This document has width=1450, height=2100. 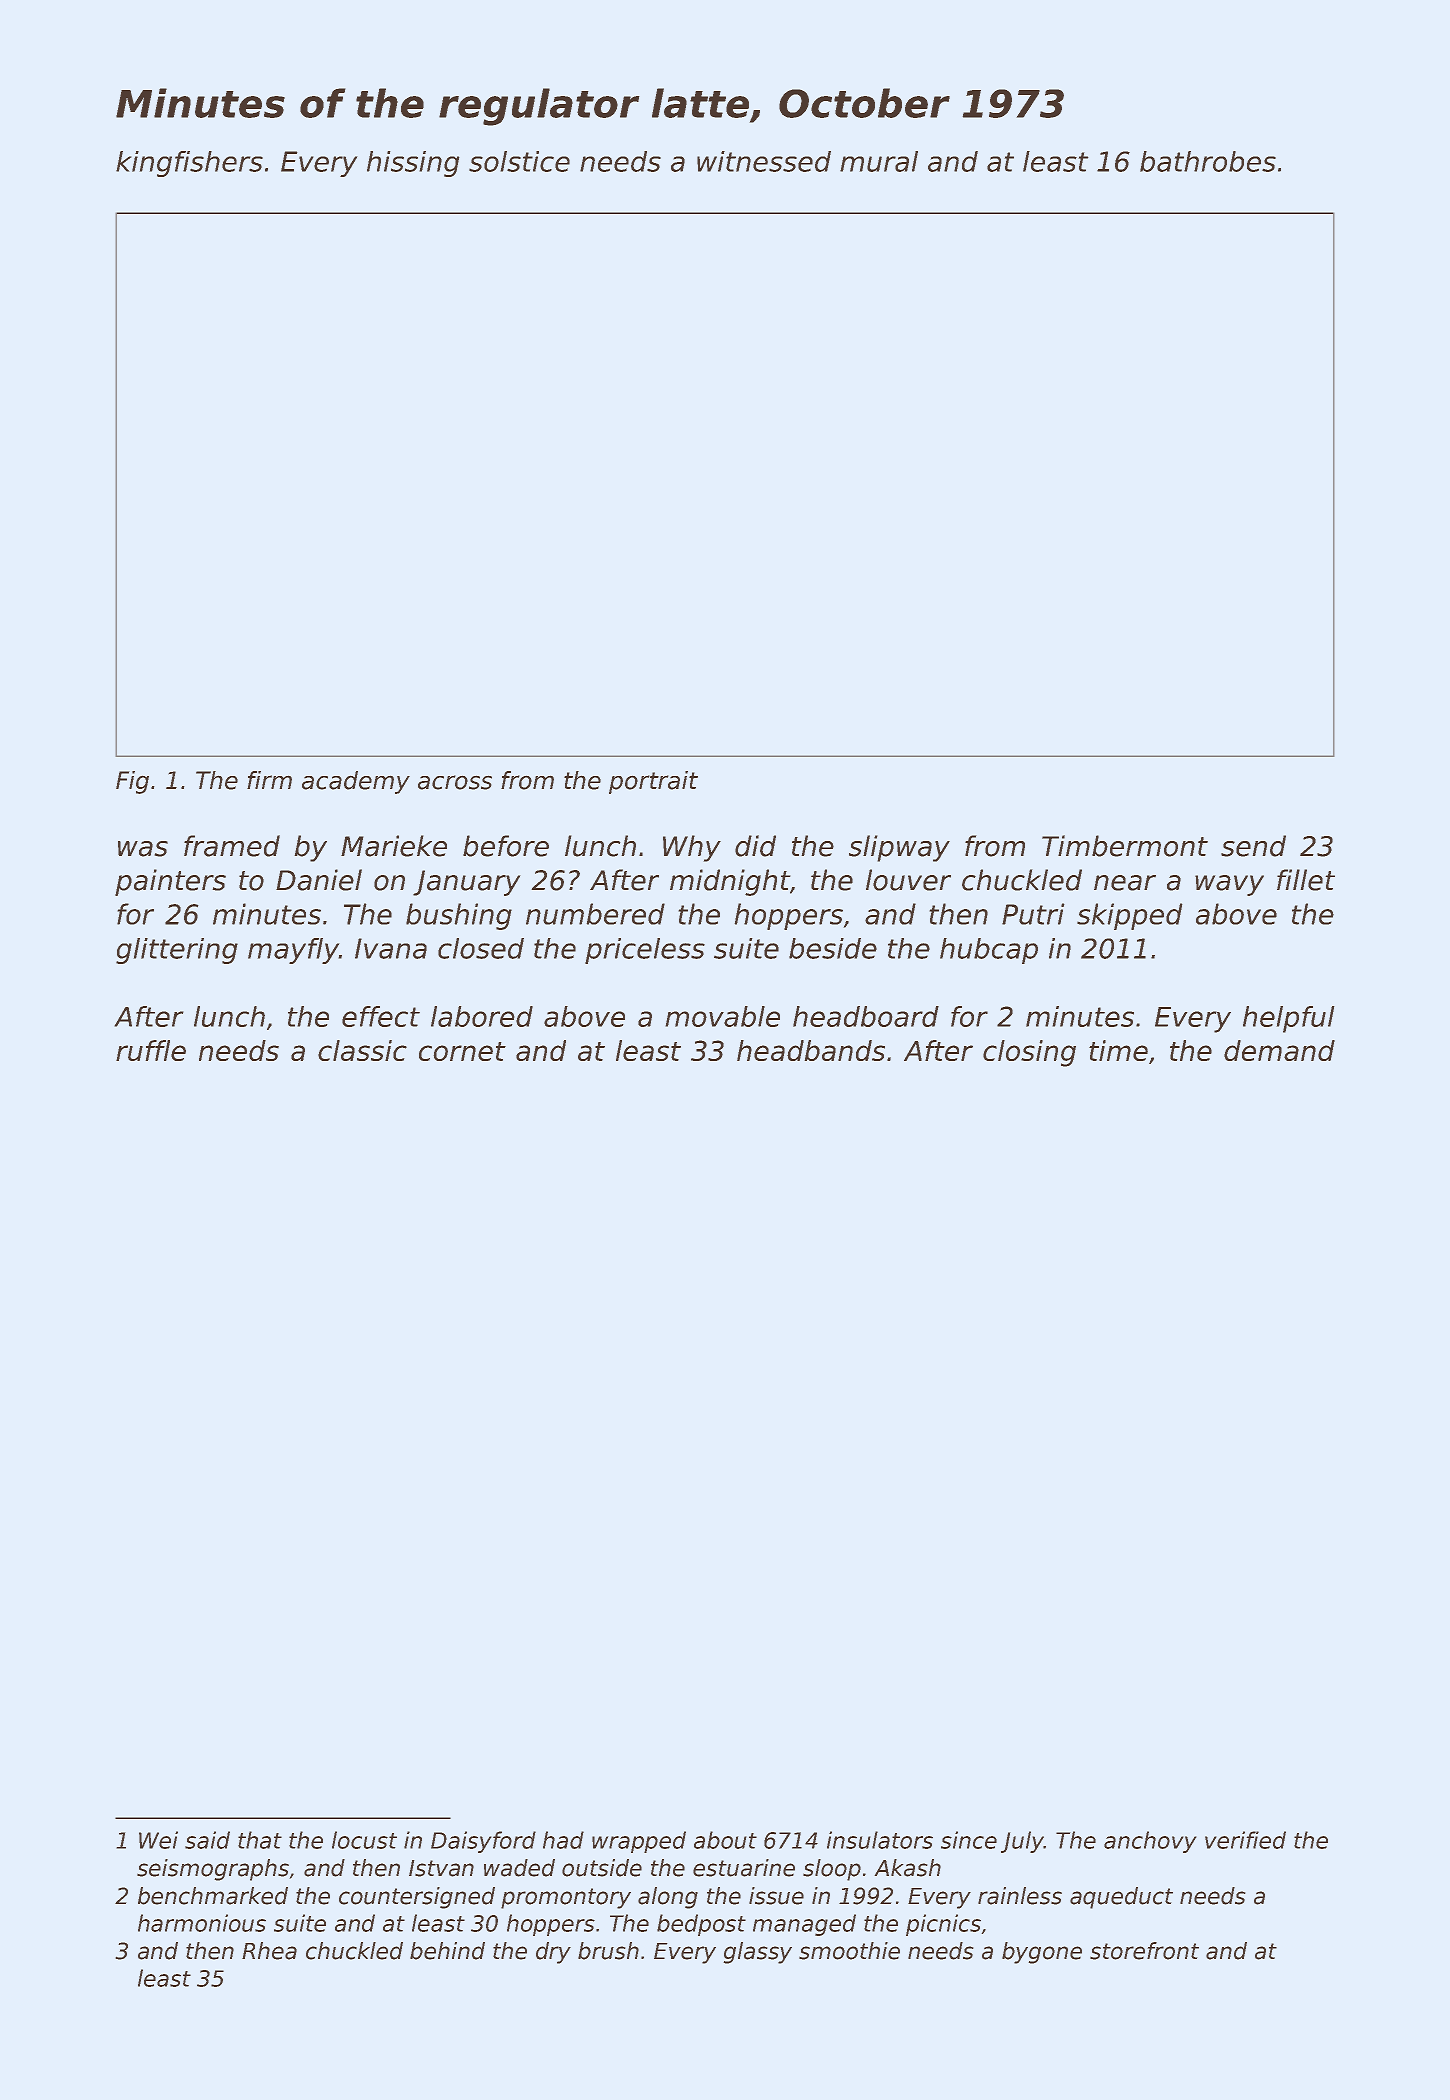 I want to click on closing, so click(x=1029, y=1053).
